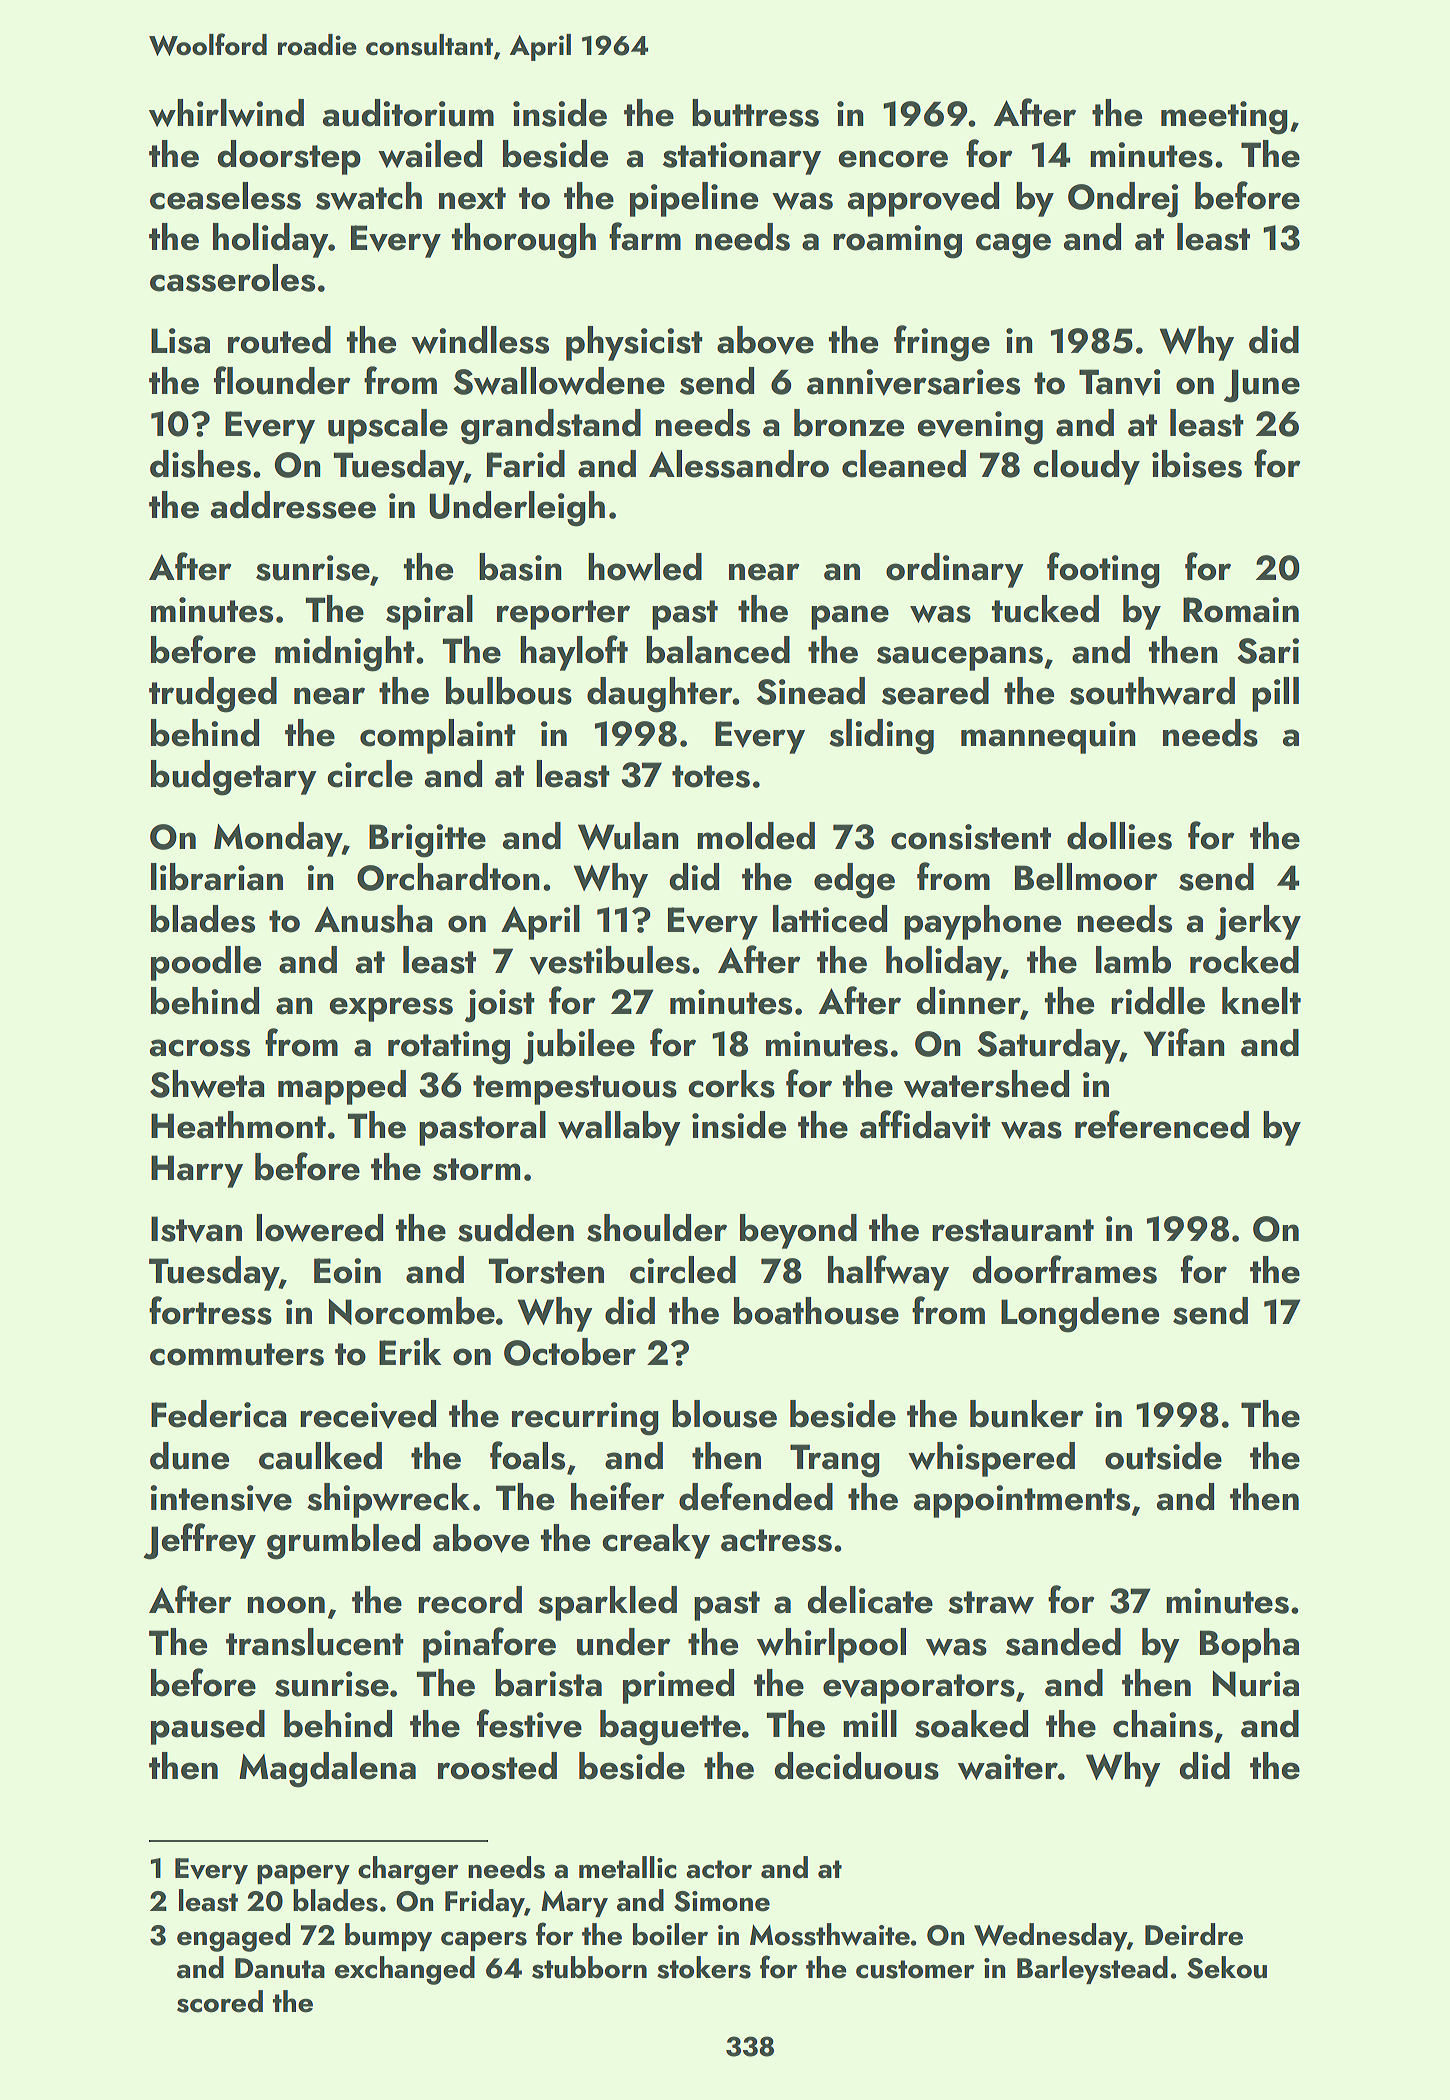  What do you see at coordinates (199, 1541) in the page?
I see `Jeffrey` at bounding box center [199, 1541].
